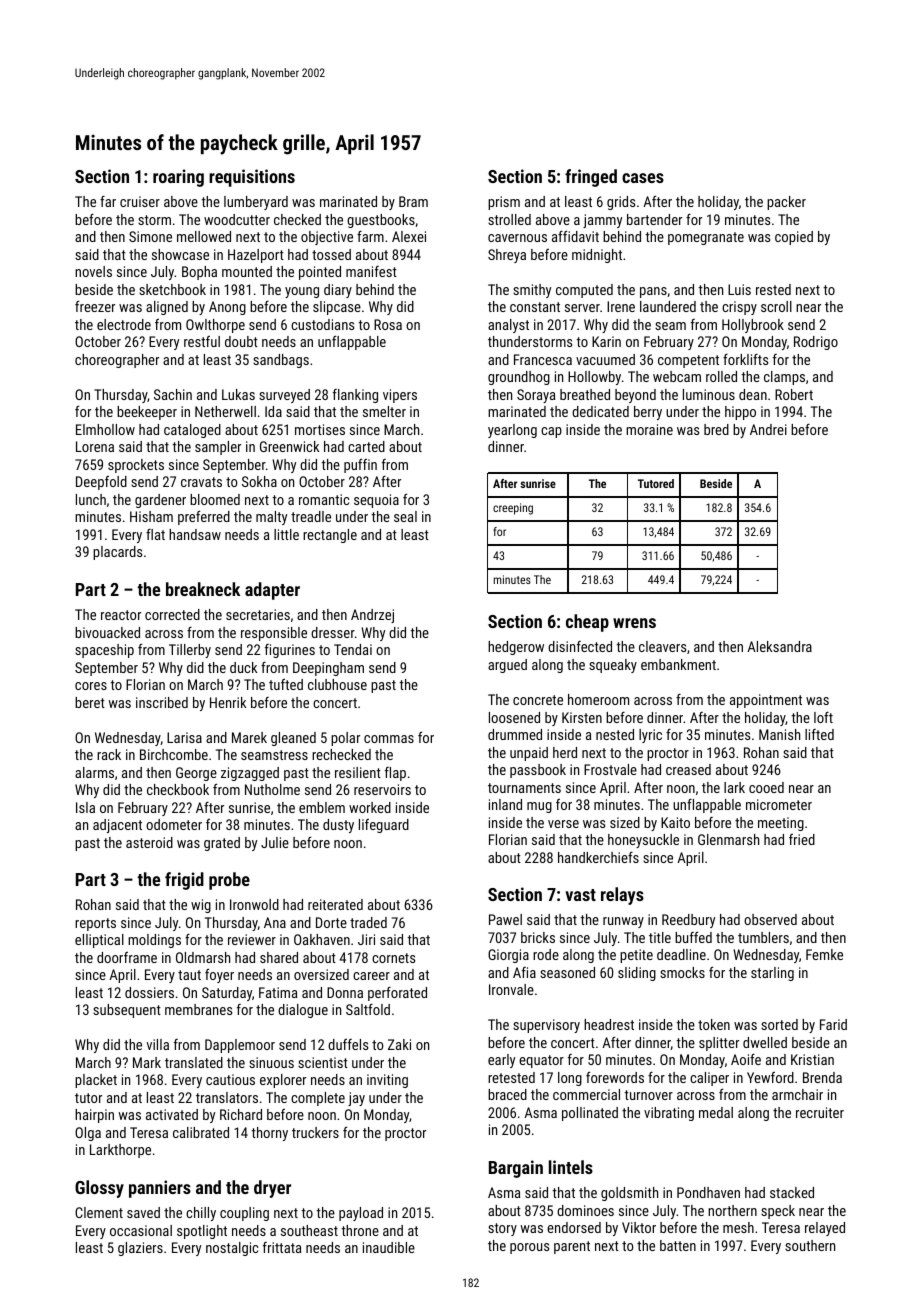 The image size is (924, 1314). Describe the element at coordinates (740, 413) in the image. I see `hippo` at that location.
